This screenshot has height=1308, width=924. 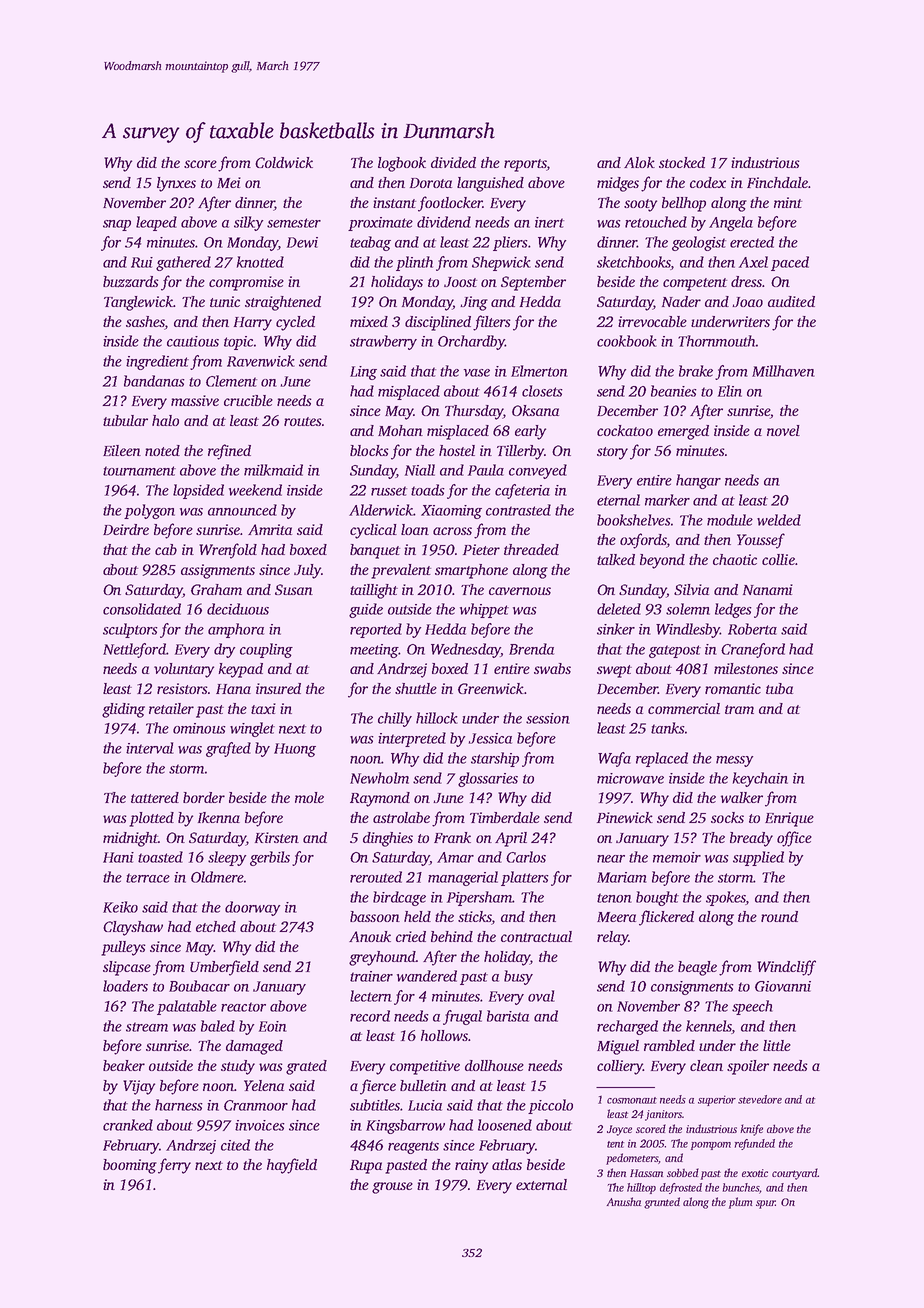 What do you see at coordinates (366, 610) in the screenshot?
I see `guide` at bounding box center [366, 610].
